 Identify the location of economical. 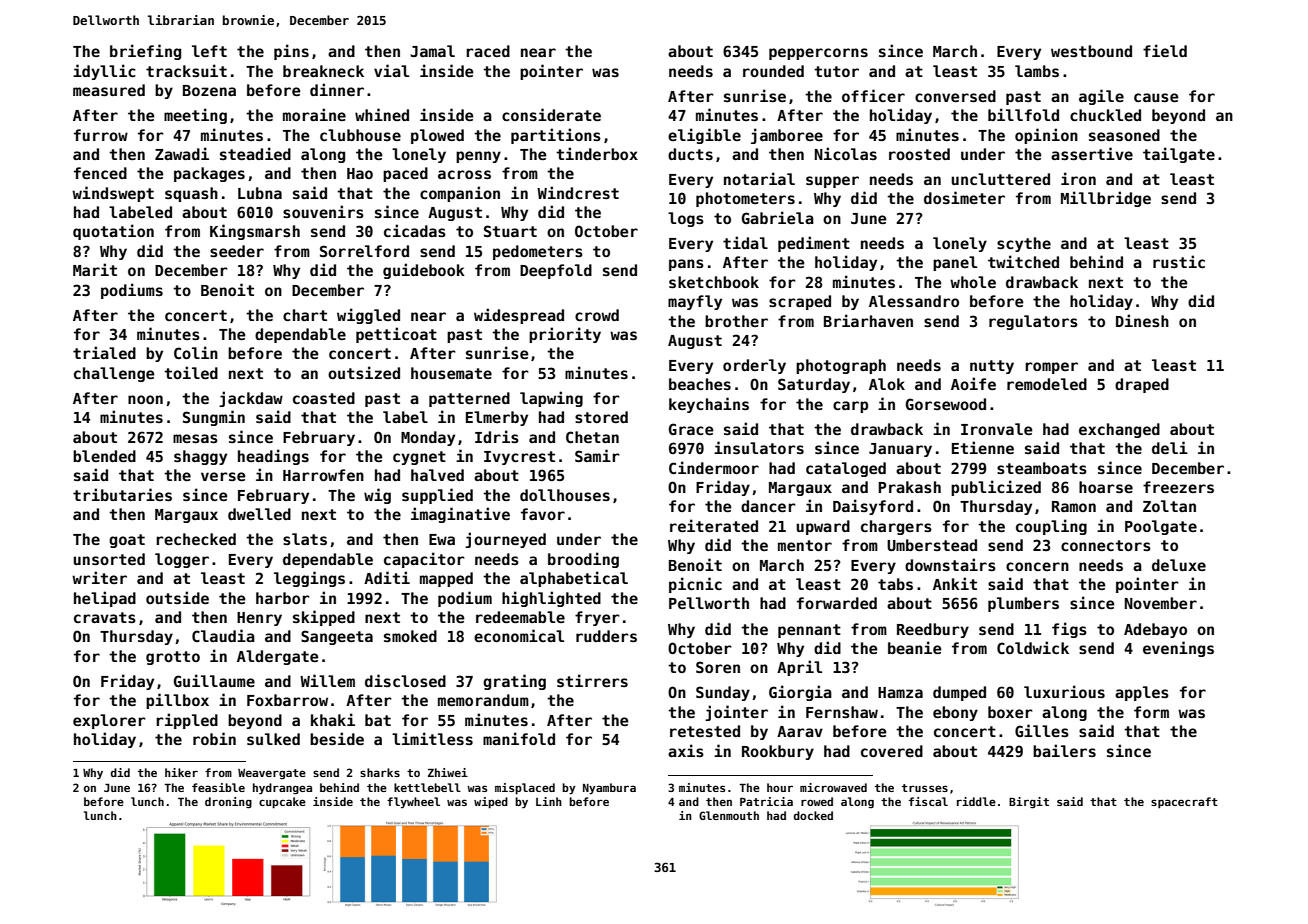
(519, 635).
